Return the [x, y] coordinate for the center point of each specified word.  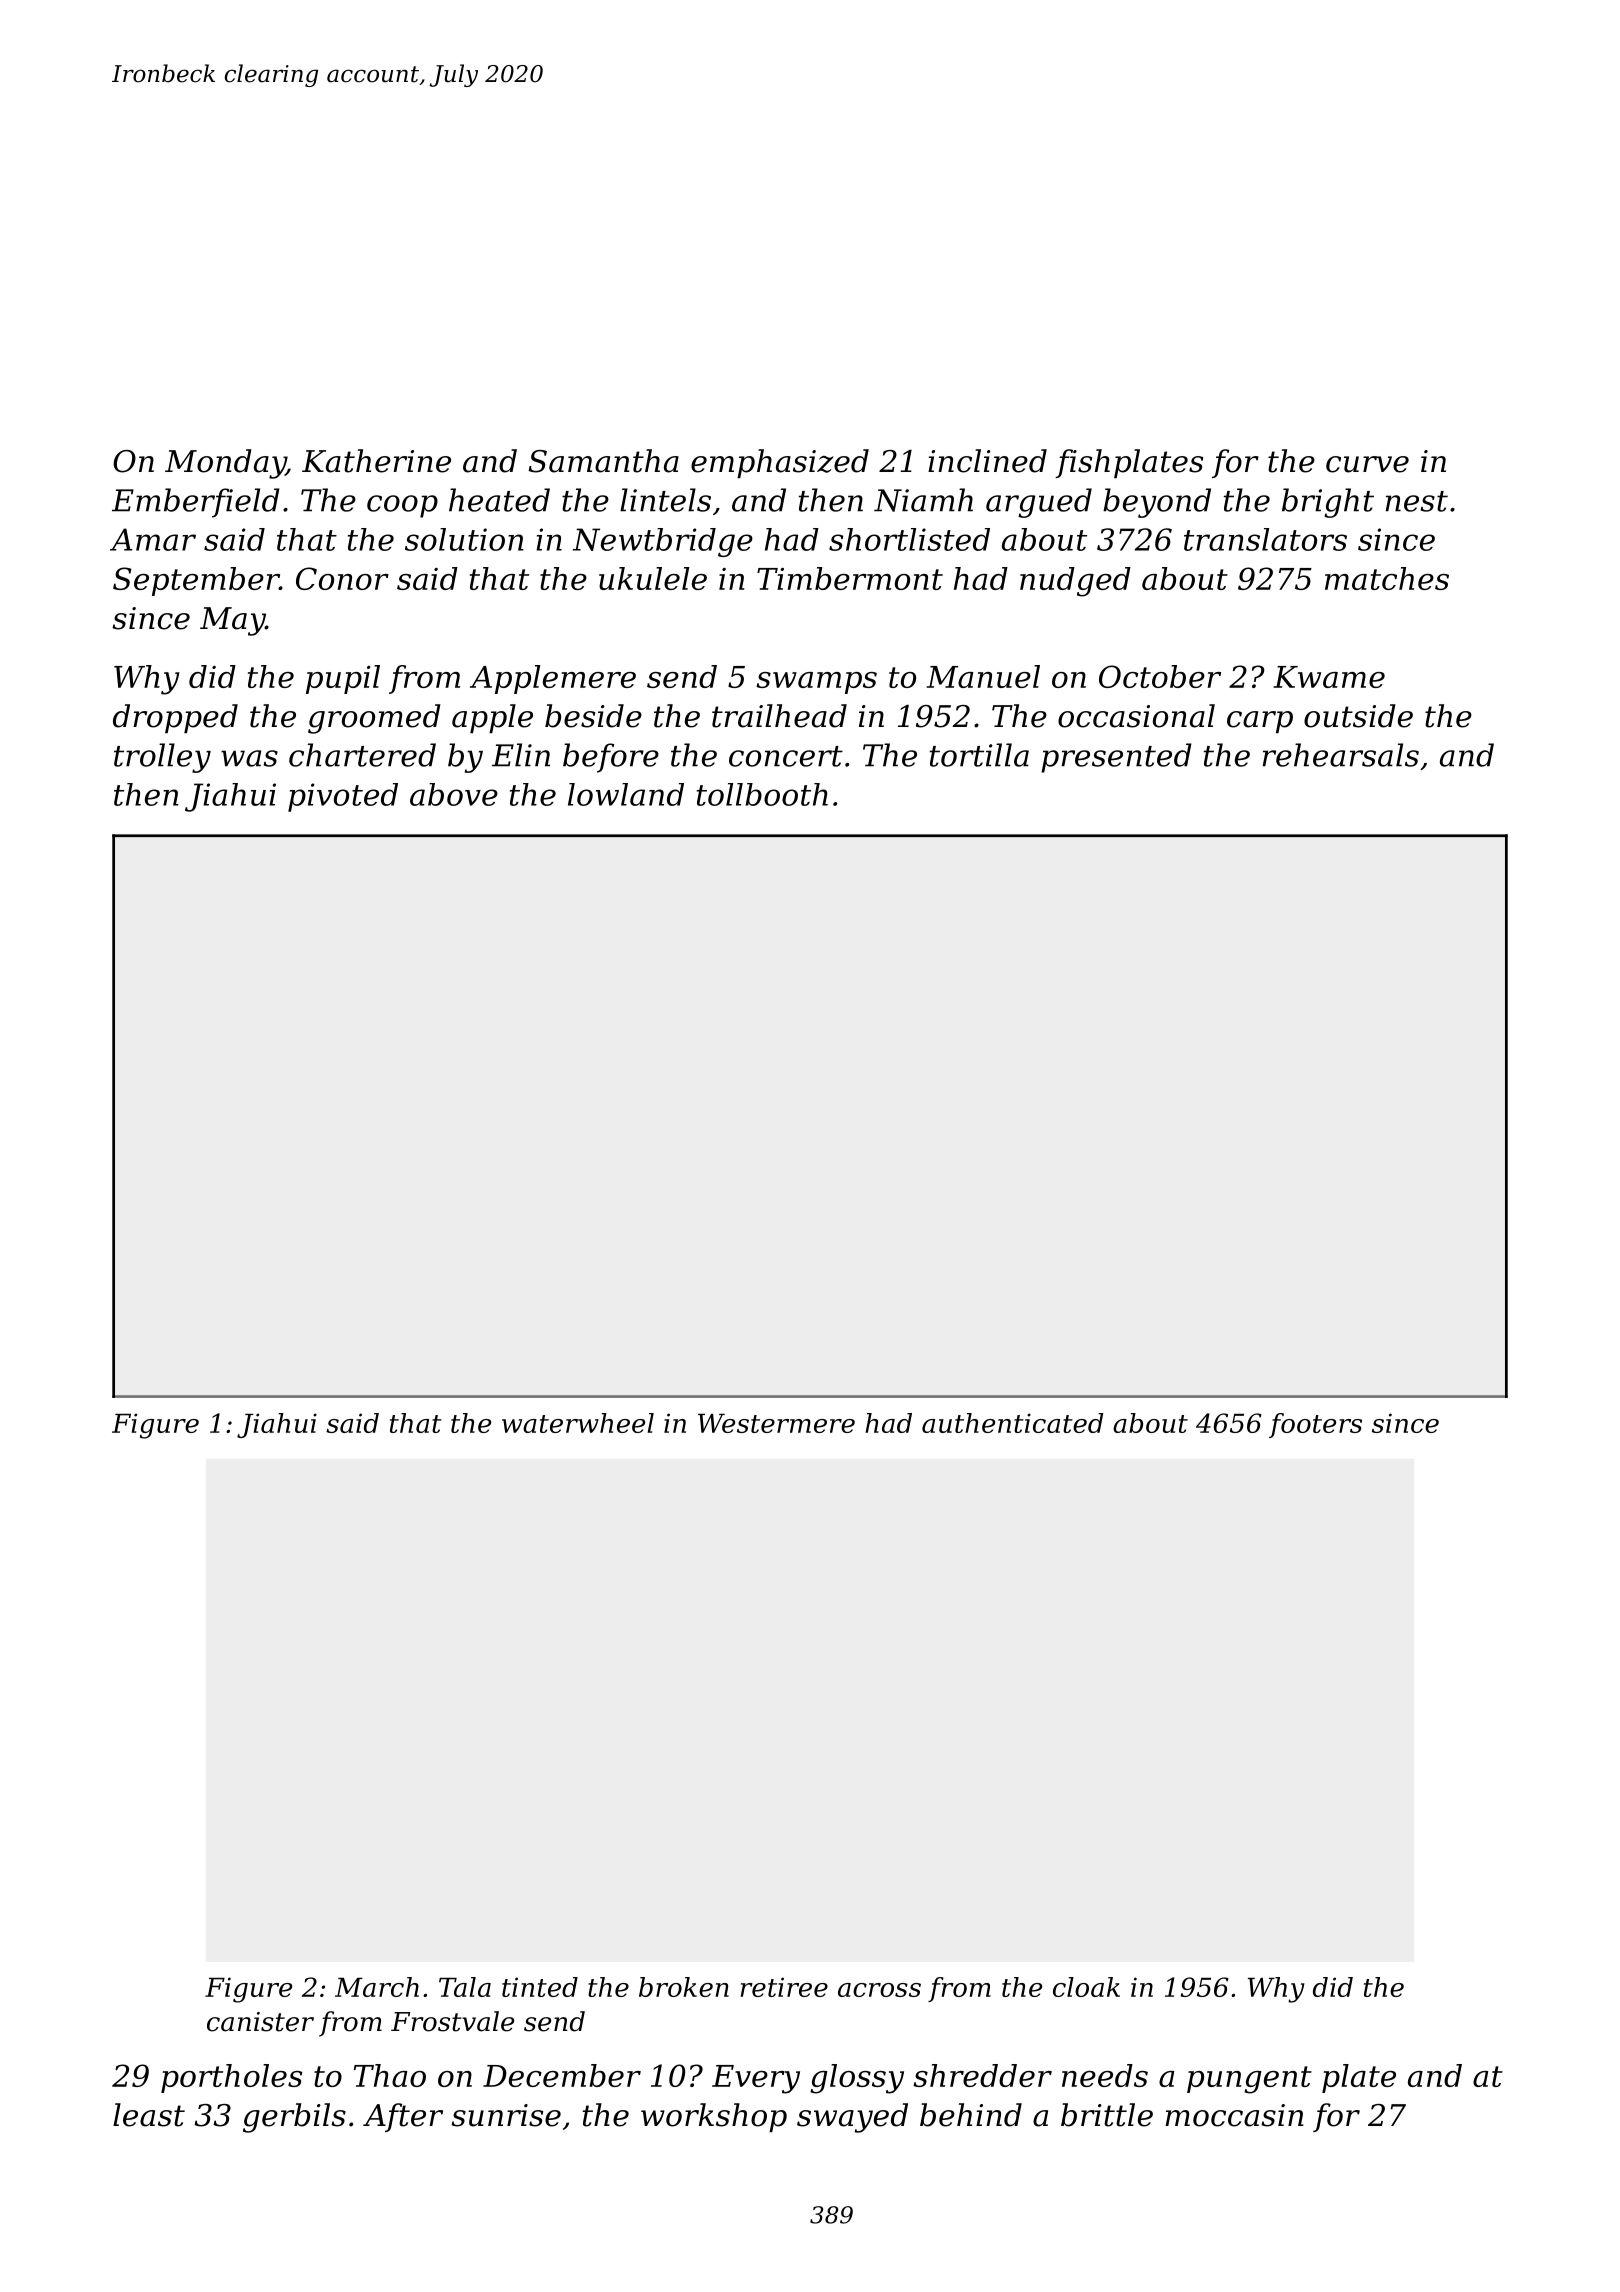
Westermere [776, 1423]
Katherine [376, 461]
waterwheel [578, 1423]
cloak [1086, 1987]
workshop [714, 2117]
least [149, 2115]
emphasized [780, 463]
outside [1358, 716]
